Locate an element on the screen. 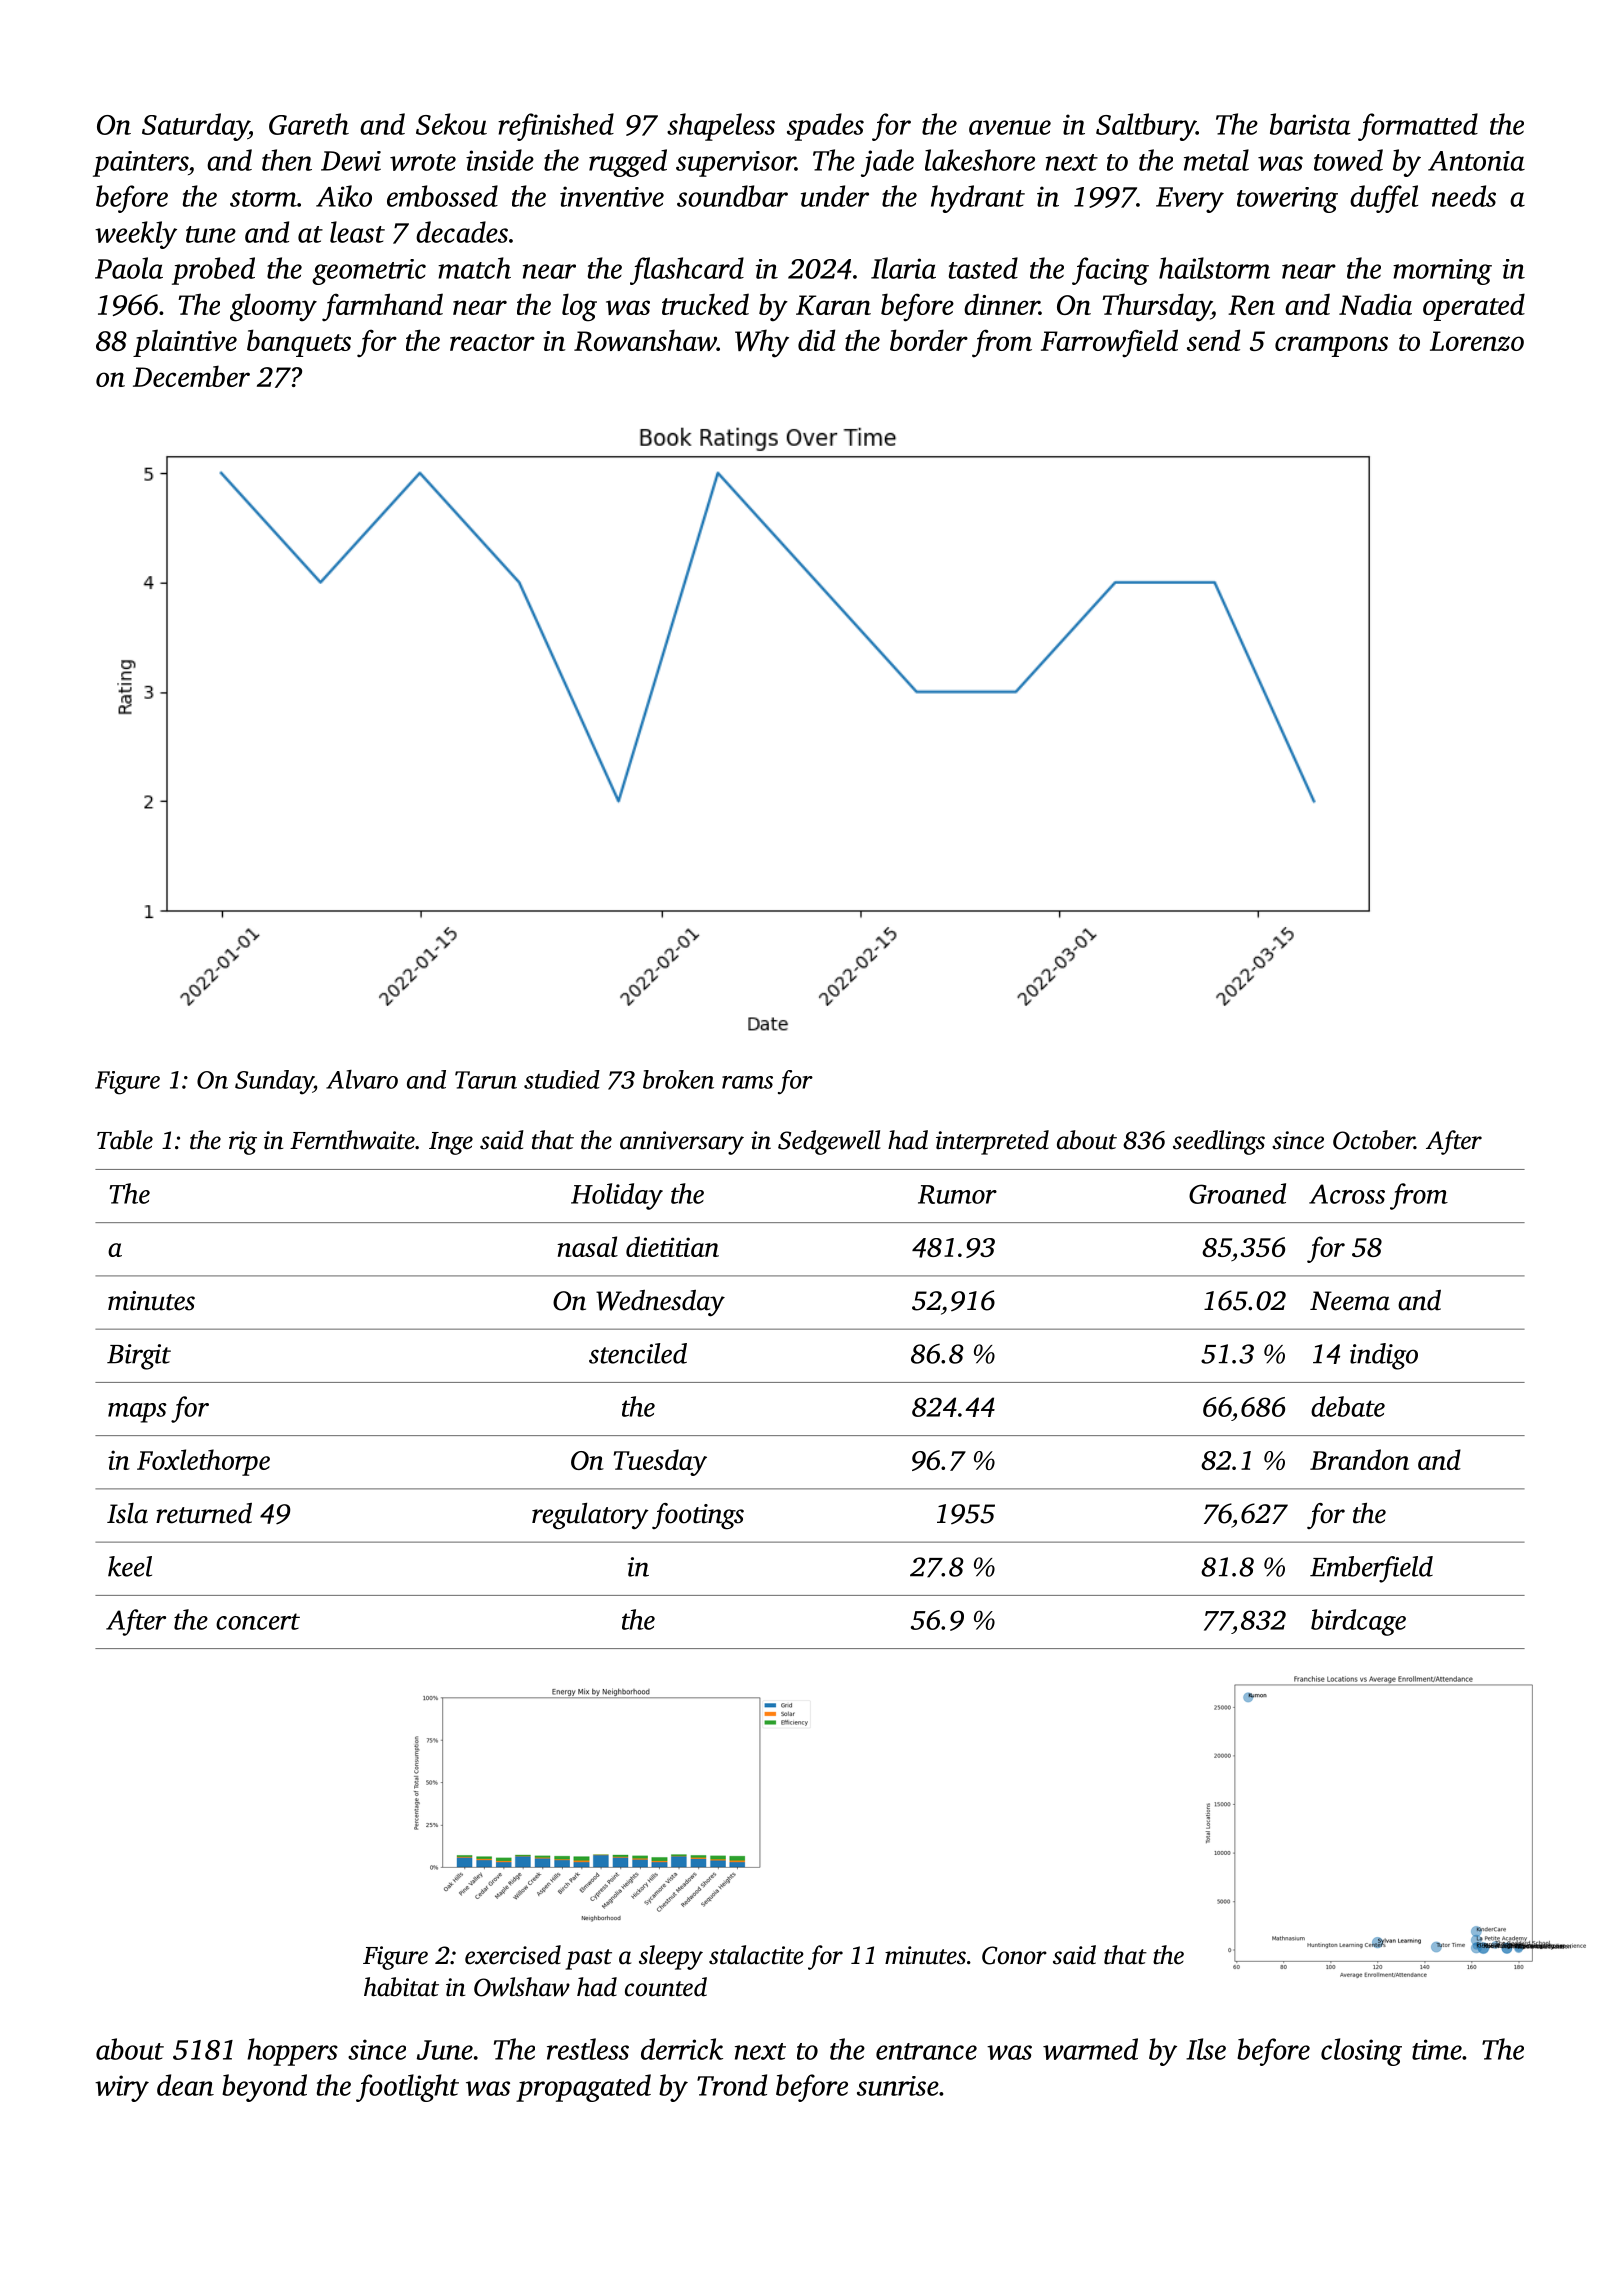 The width and height of the screenshot is (1620, 2292). Across is located at coordinates (1347, 1194).
